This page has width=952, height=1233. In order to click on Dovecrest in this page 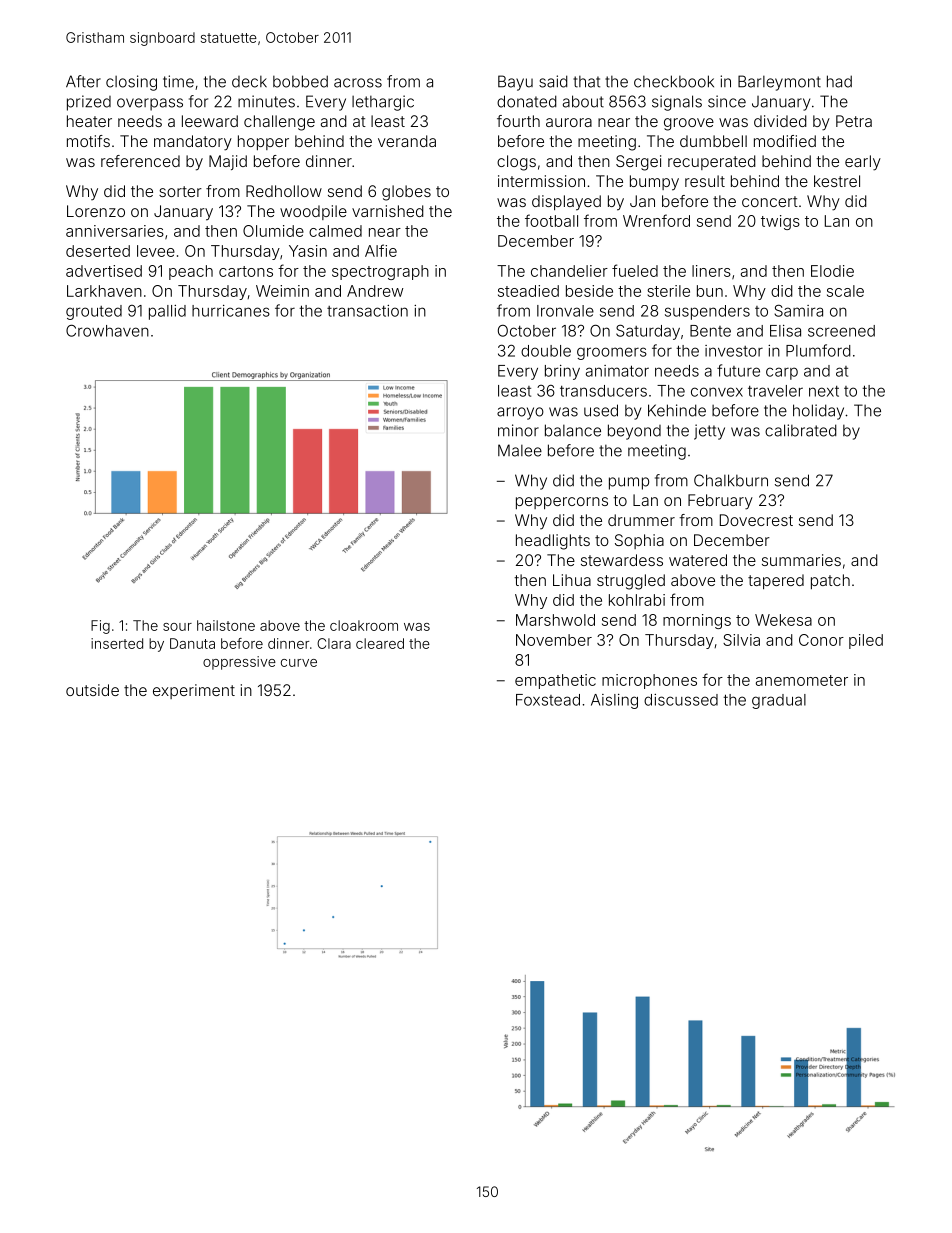, I will do `click(756, 520)`.
